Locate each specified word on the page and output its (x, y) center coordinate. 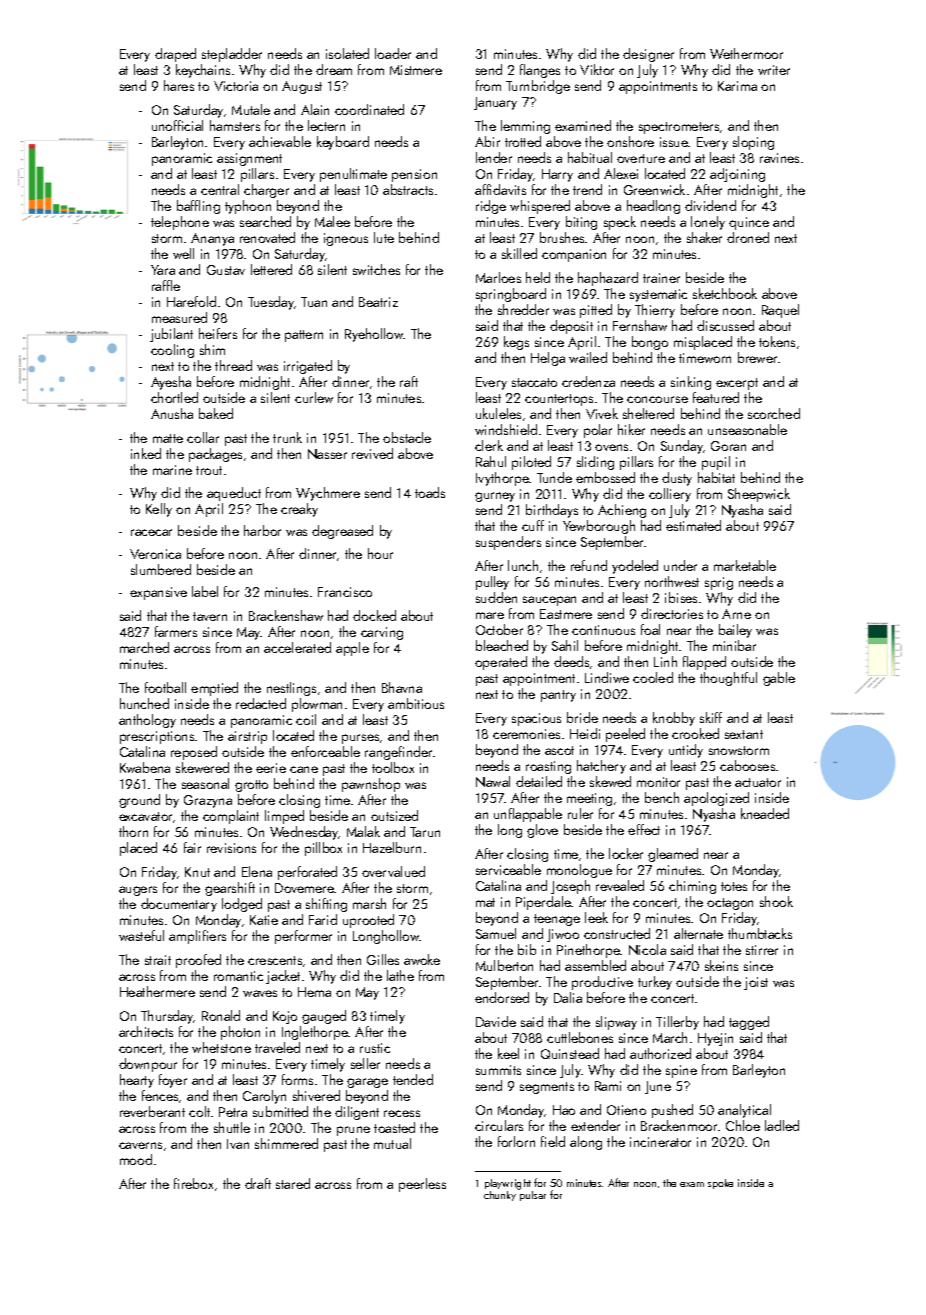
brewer (757, 357)
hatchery (601, 767)
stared (293, 1183)
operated (501, 663)
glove (542, 831)
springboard (511, 295)
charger (266, 191)
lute (384, 237)
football (165, 687)
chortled (174, 397)
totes (734, 886)
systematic (658, 295)
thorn (133, 831)
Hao (564, 1110)
